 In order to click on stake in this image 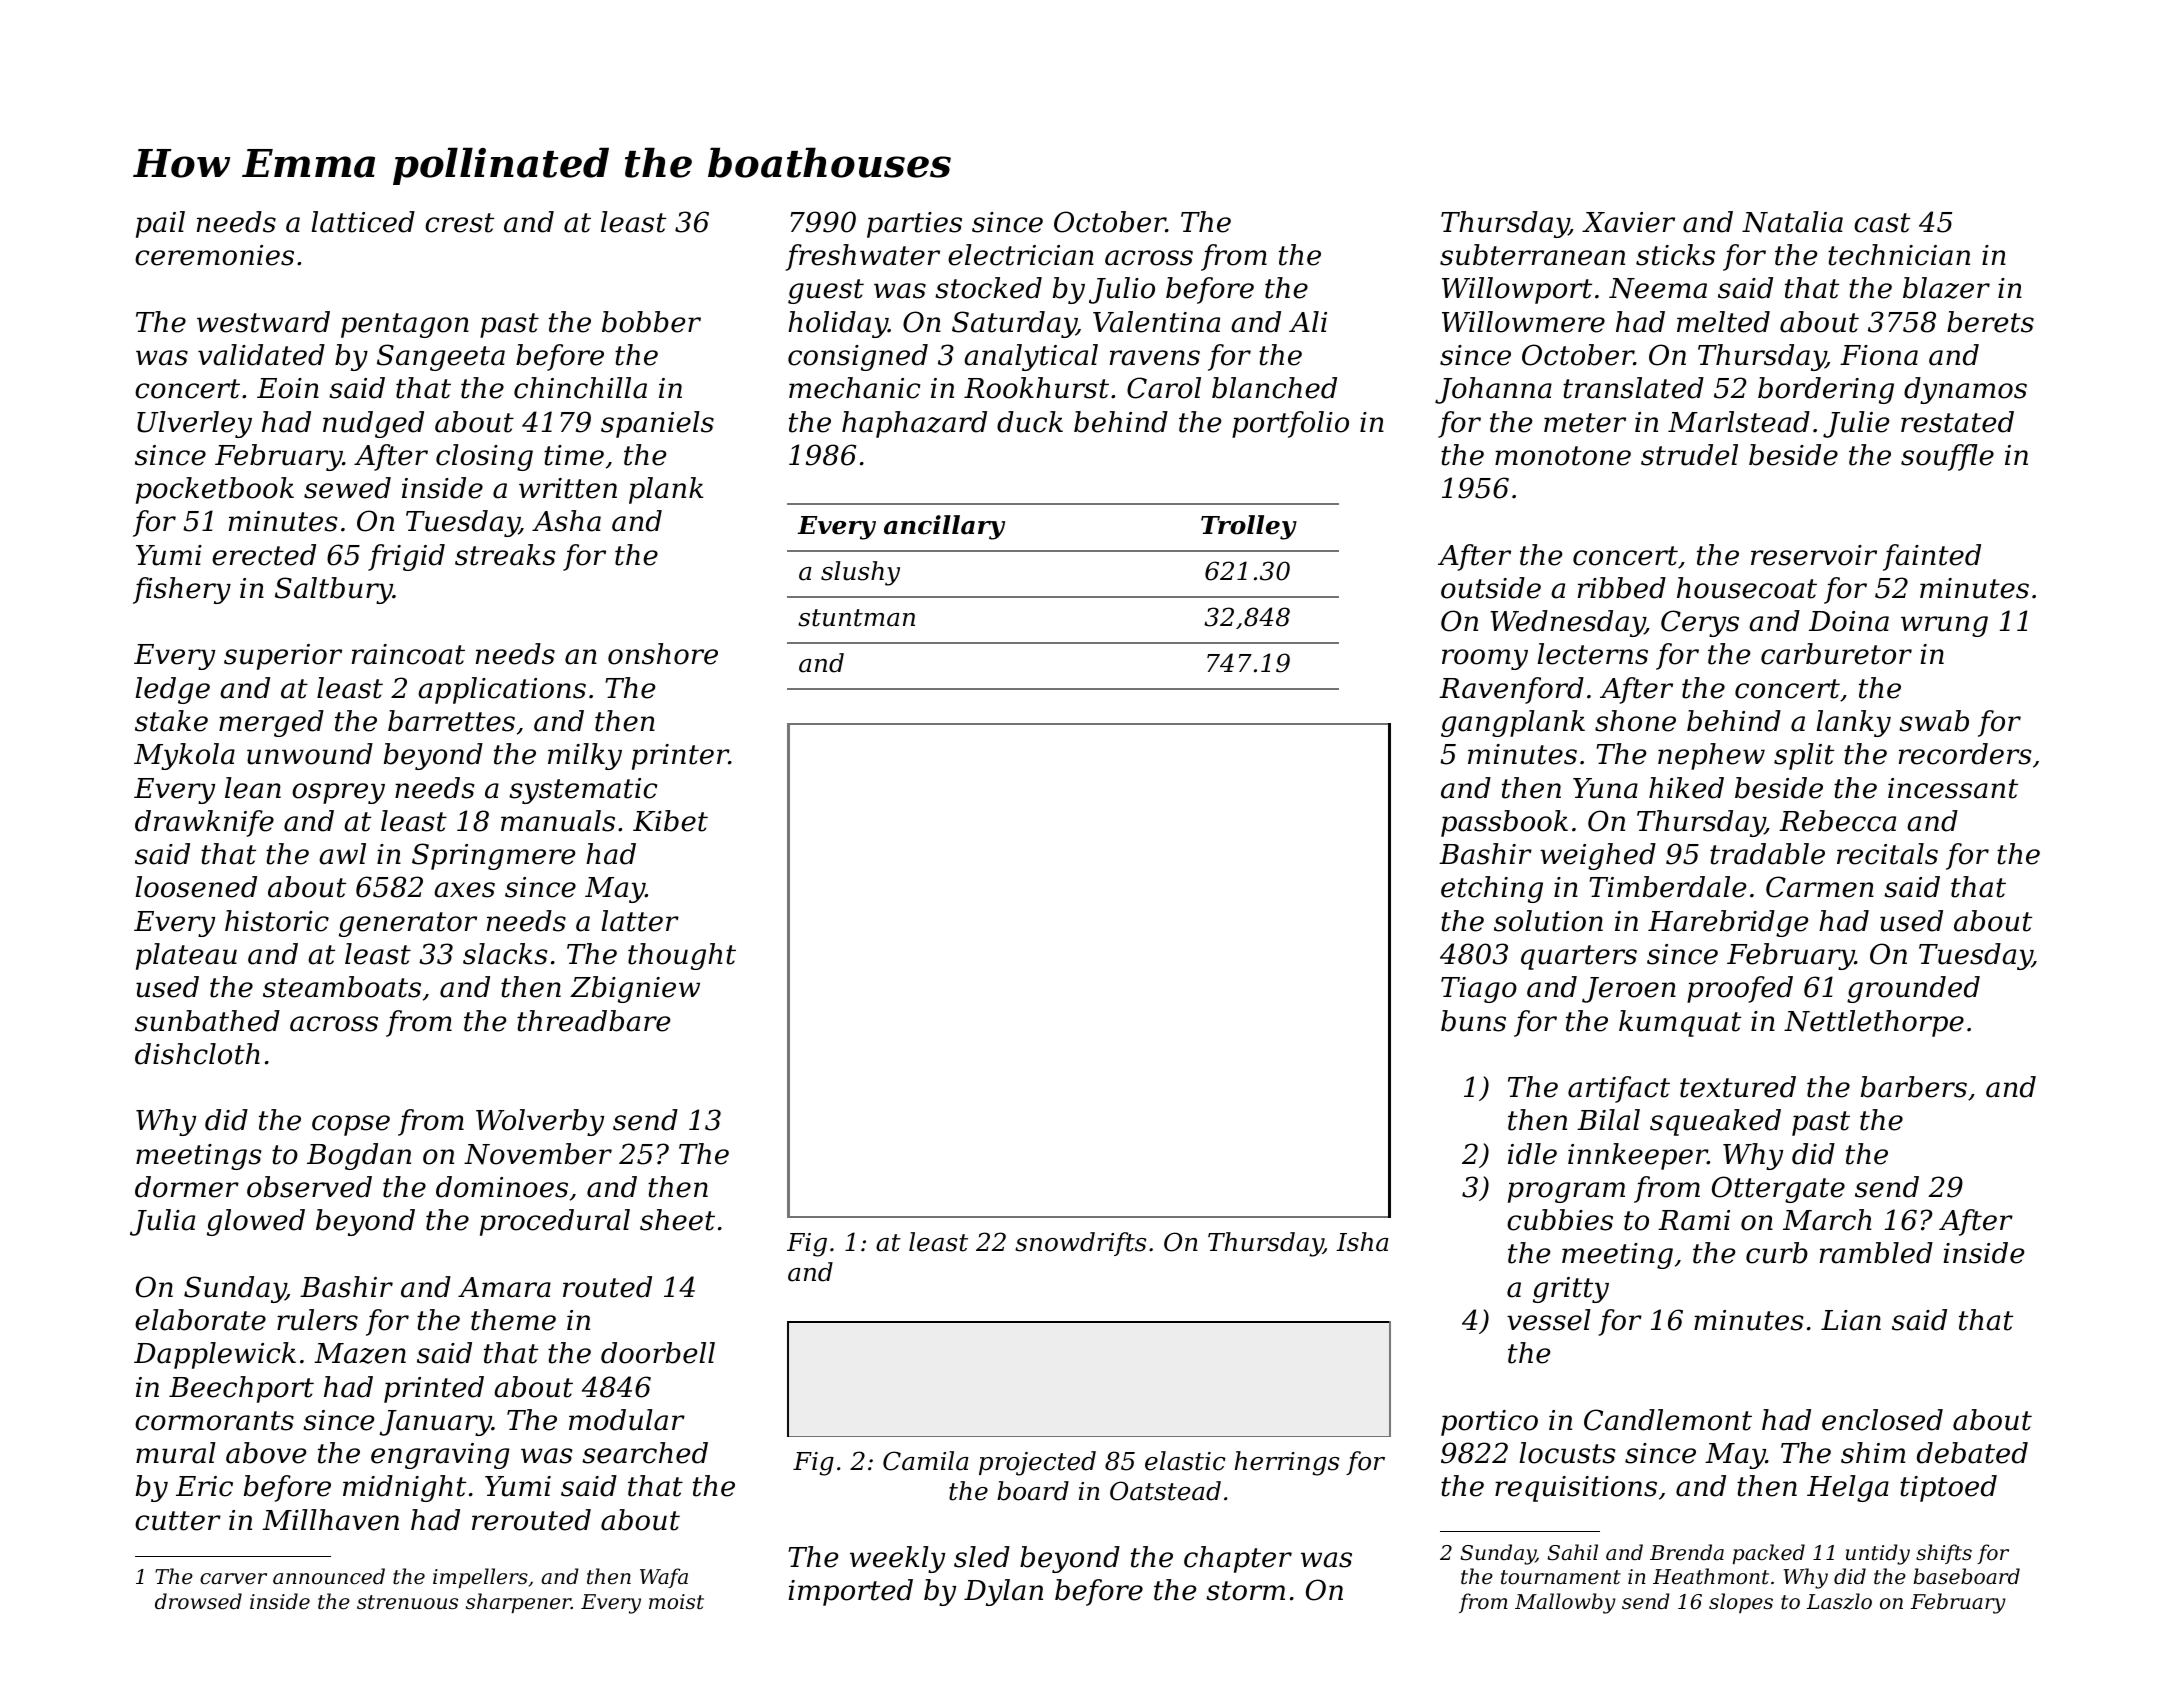, I will do `click(171, 721)`.
